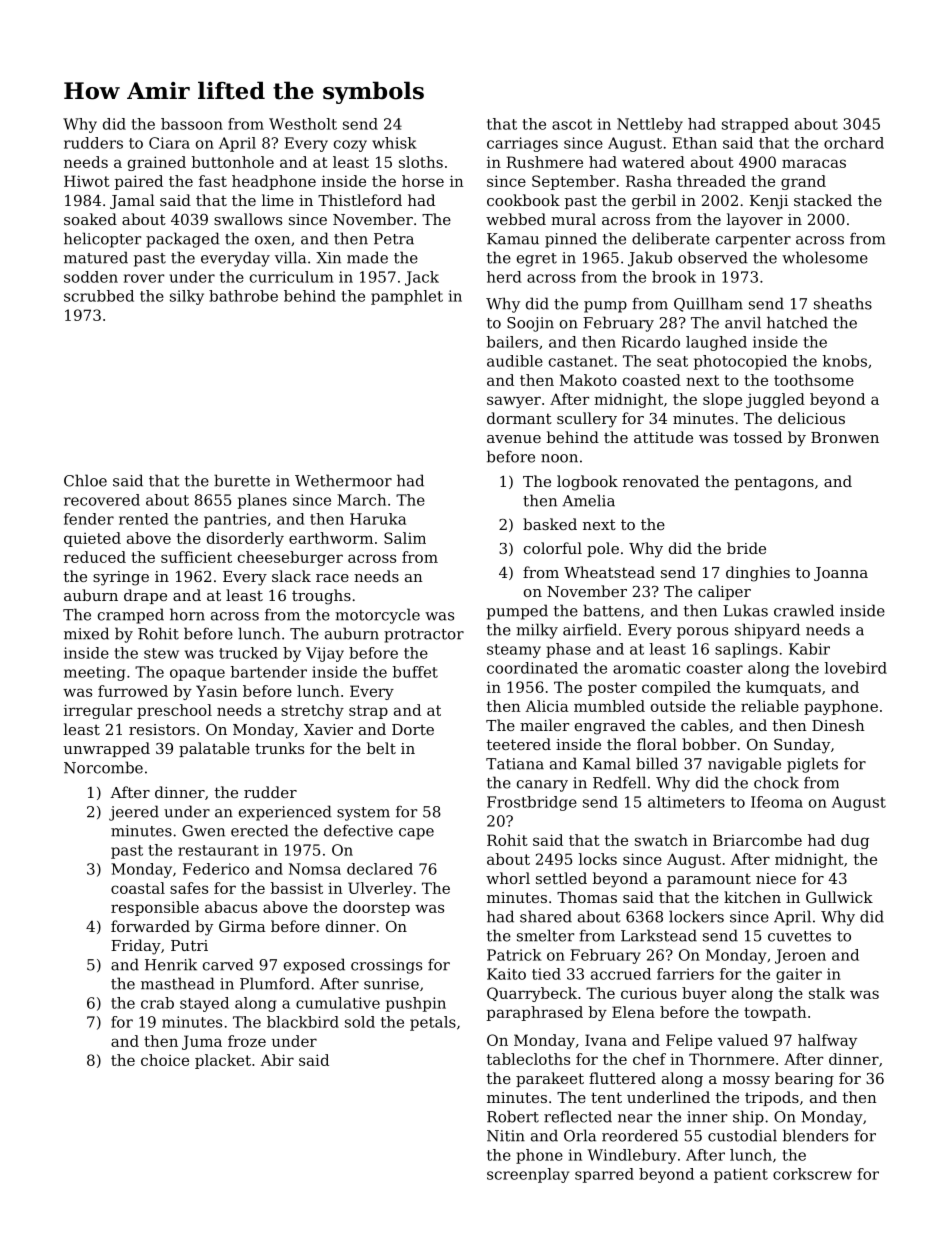 The width and height of the document is (952, 1233). What do you see at coordinates (325, 654) in the document?
I see `Vijay` at bounding box center [325, 654].
